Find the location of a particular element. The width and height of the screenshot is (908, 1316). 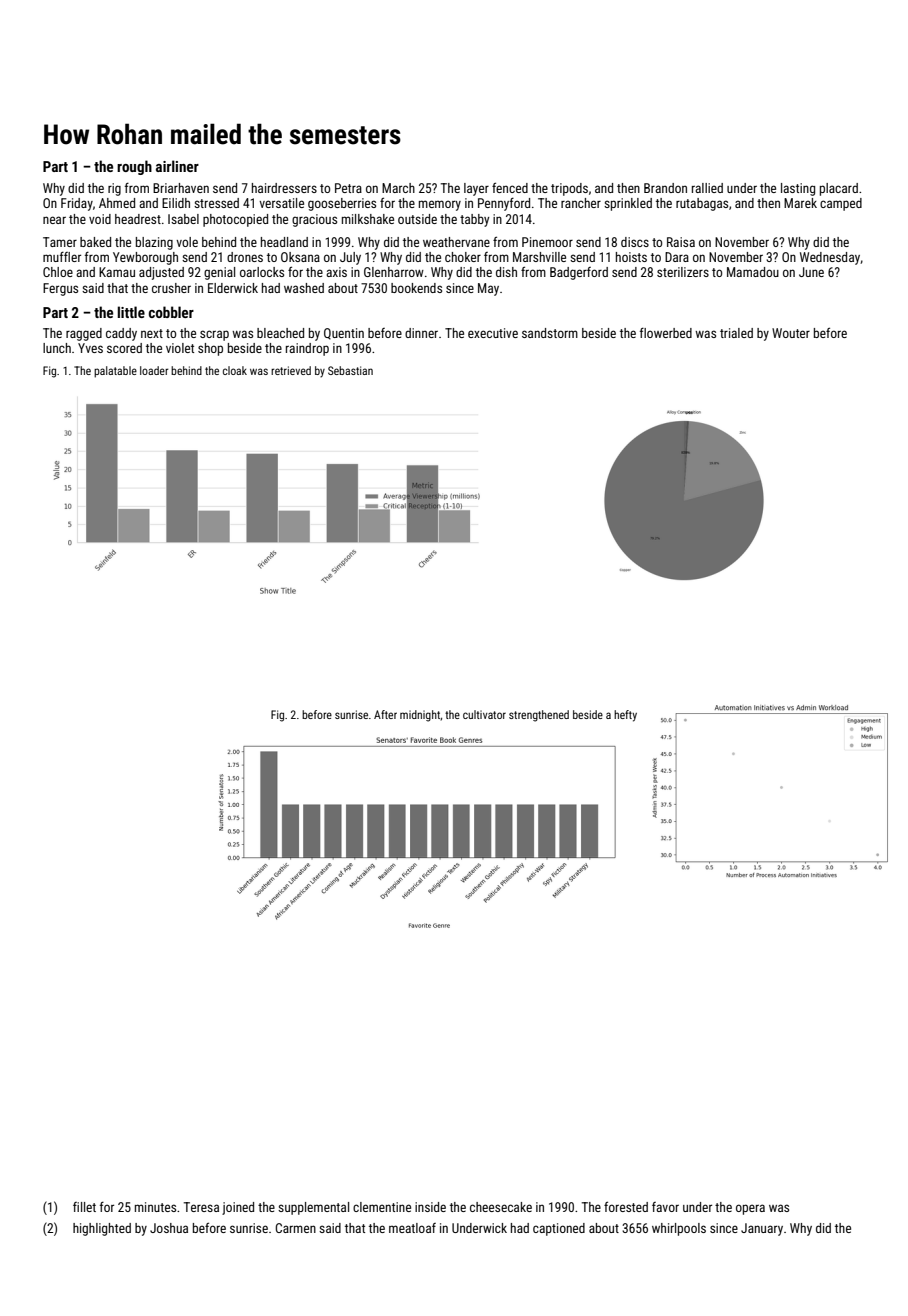

hefty is located at coordinates (625, 716).
